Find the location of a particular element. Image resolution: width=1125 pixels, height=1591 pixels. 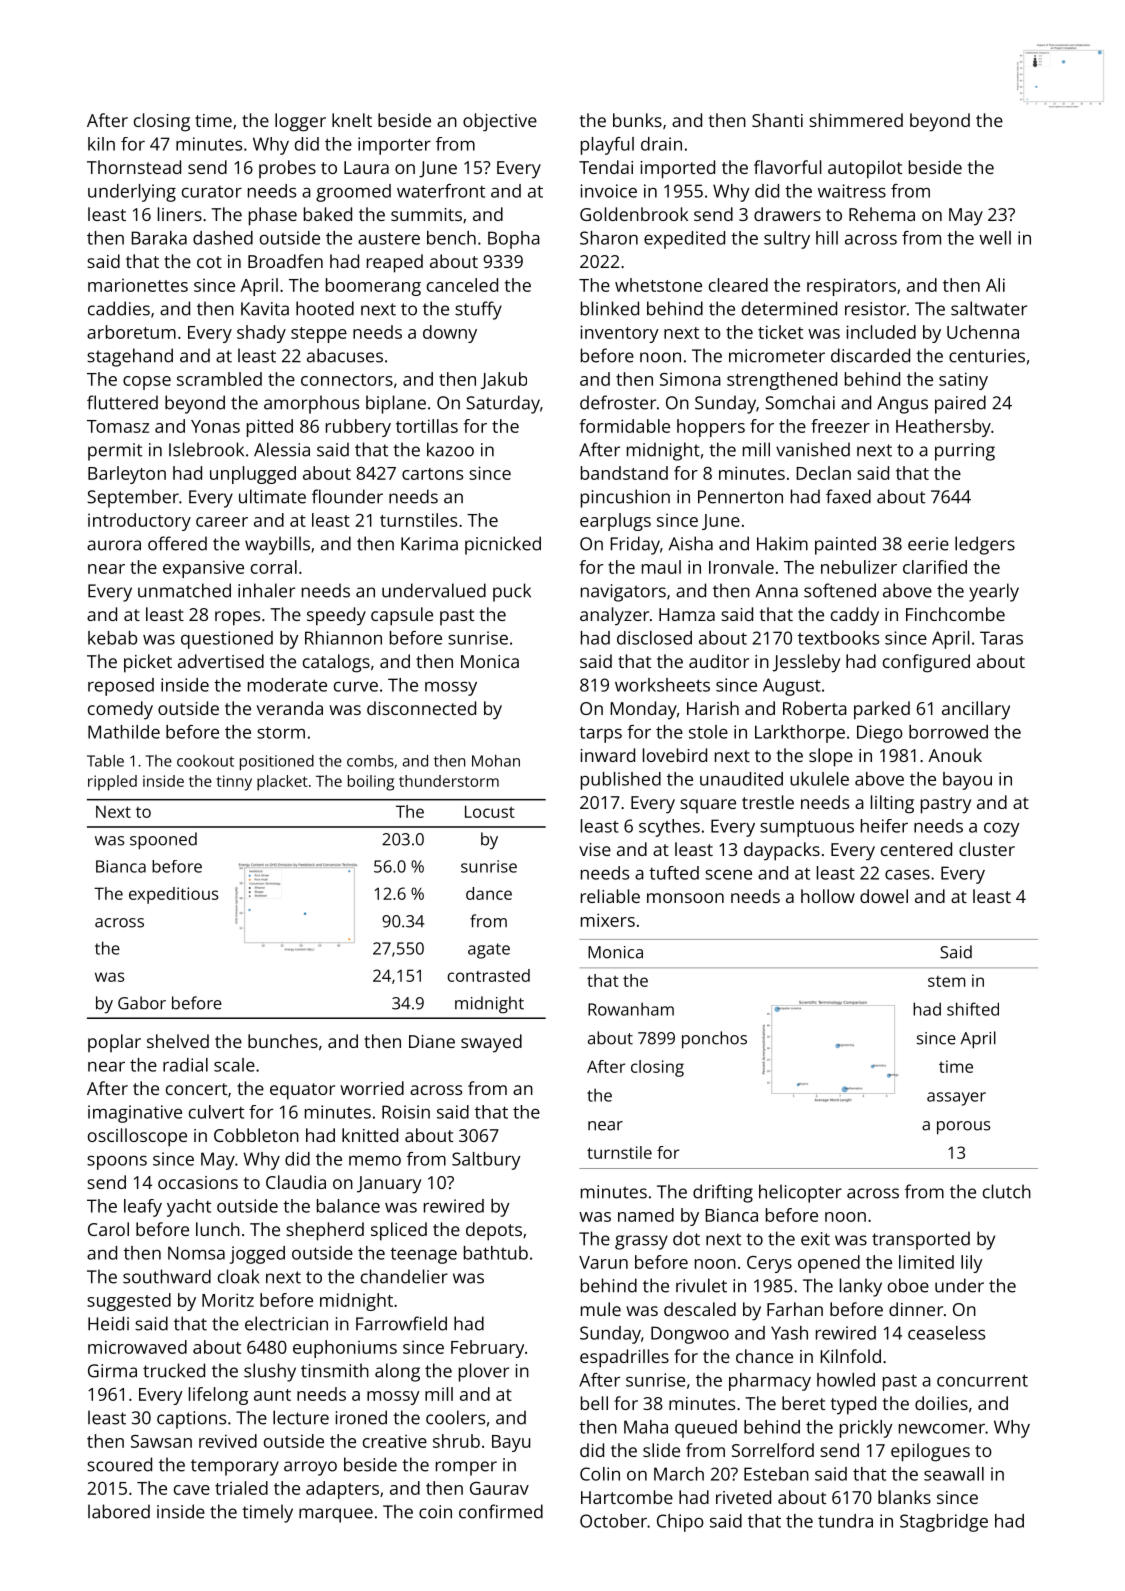

knelt is located at coordinates (352, 120).
